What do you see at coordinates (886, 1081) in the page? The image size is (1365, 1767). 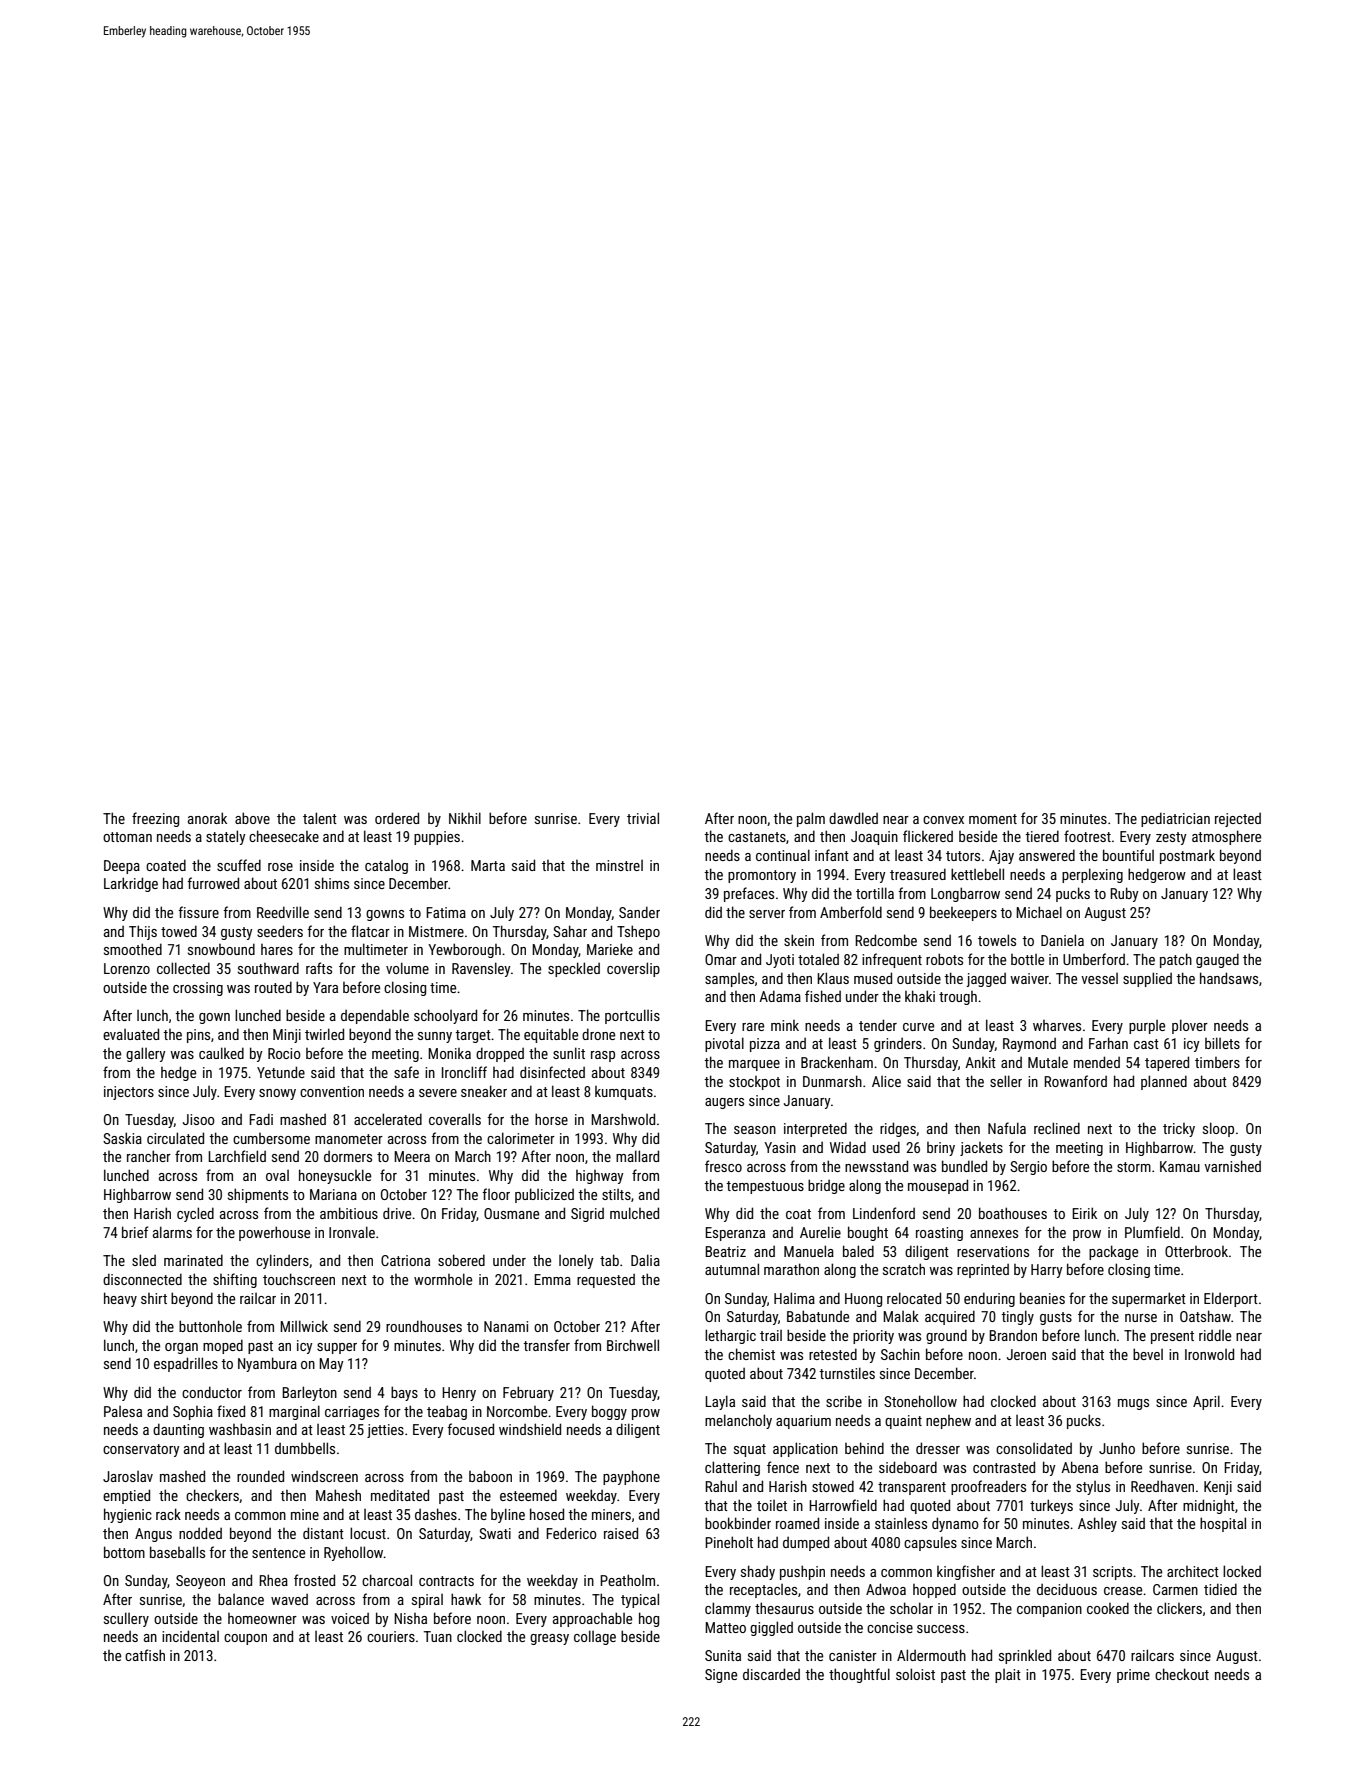 I see `Alice` at bounding box center [886, 1081].
